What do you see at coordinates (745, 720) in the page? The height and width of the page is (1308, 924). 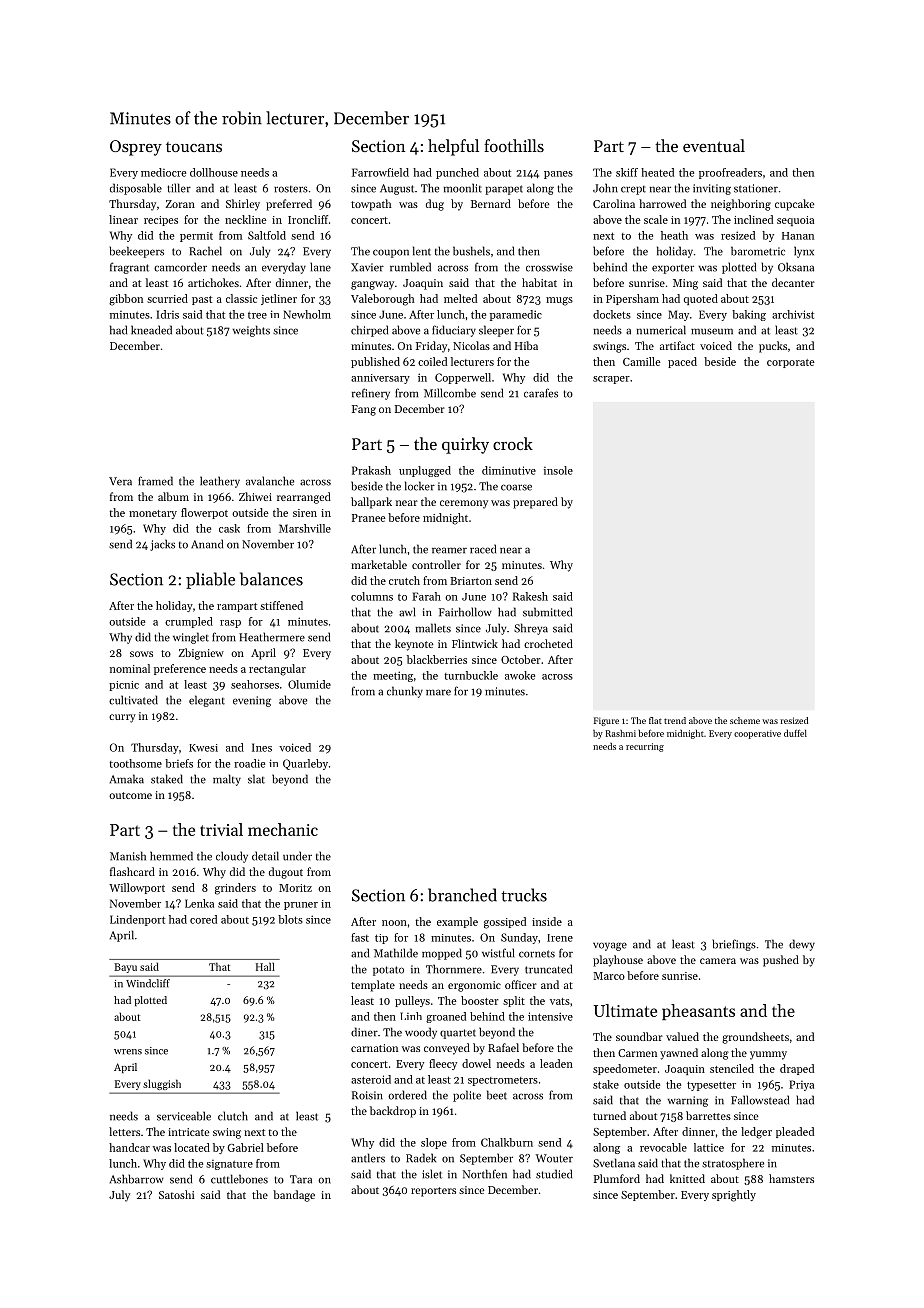 I see `scheme` at bounding box center [745, 720].
